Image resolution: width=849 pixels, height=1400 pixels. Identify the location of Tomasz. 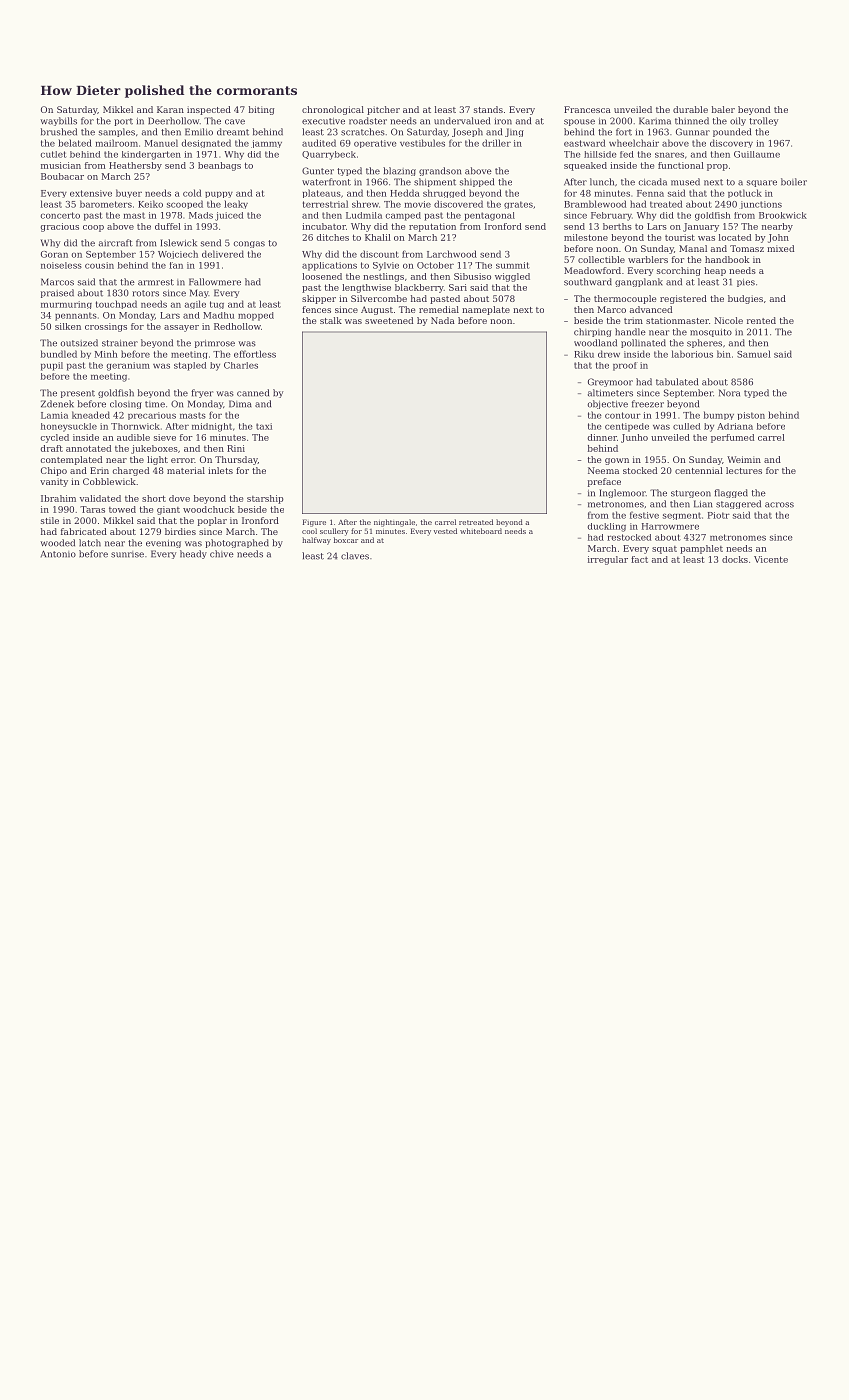
(747, 248).
